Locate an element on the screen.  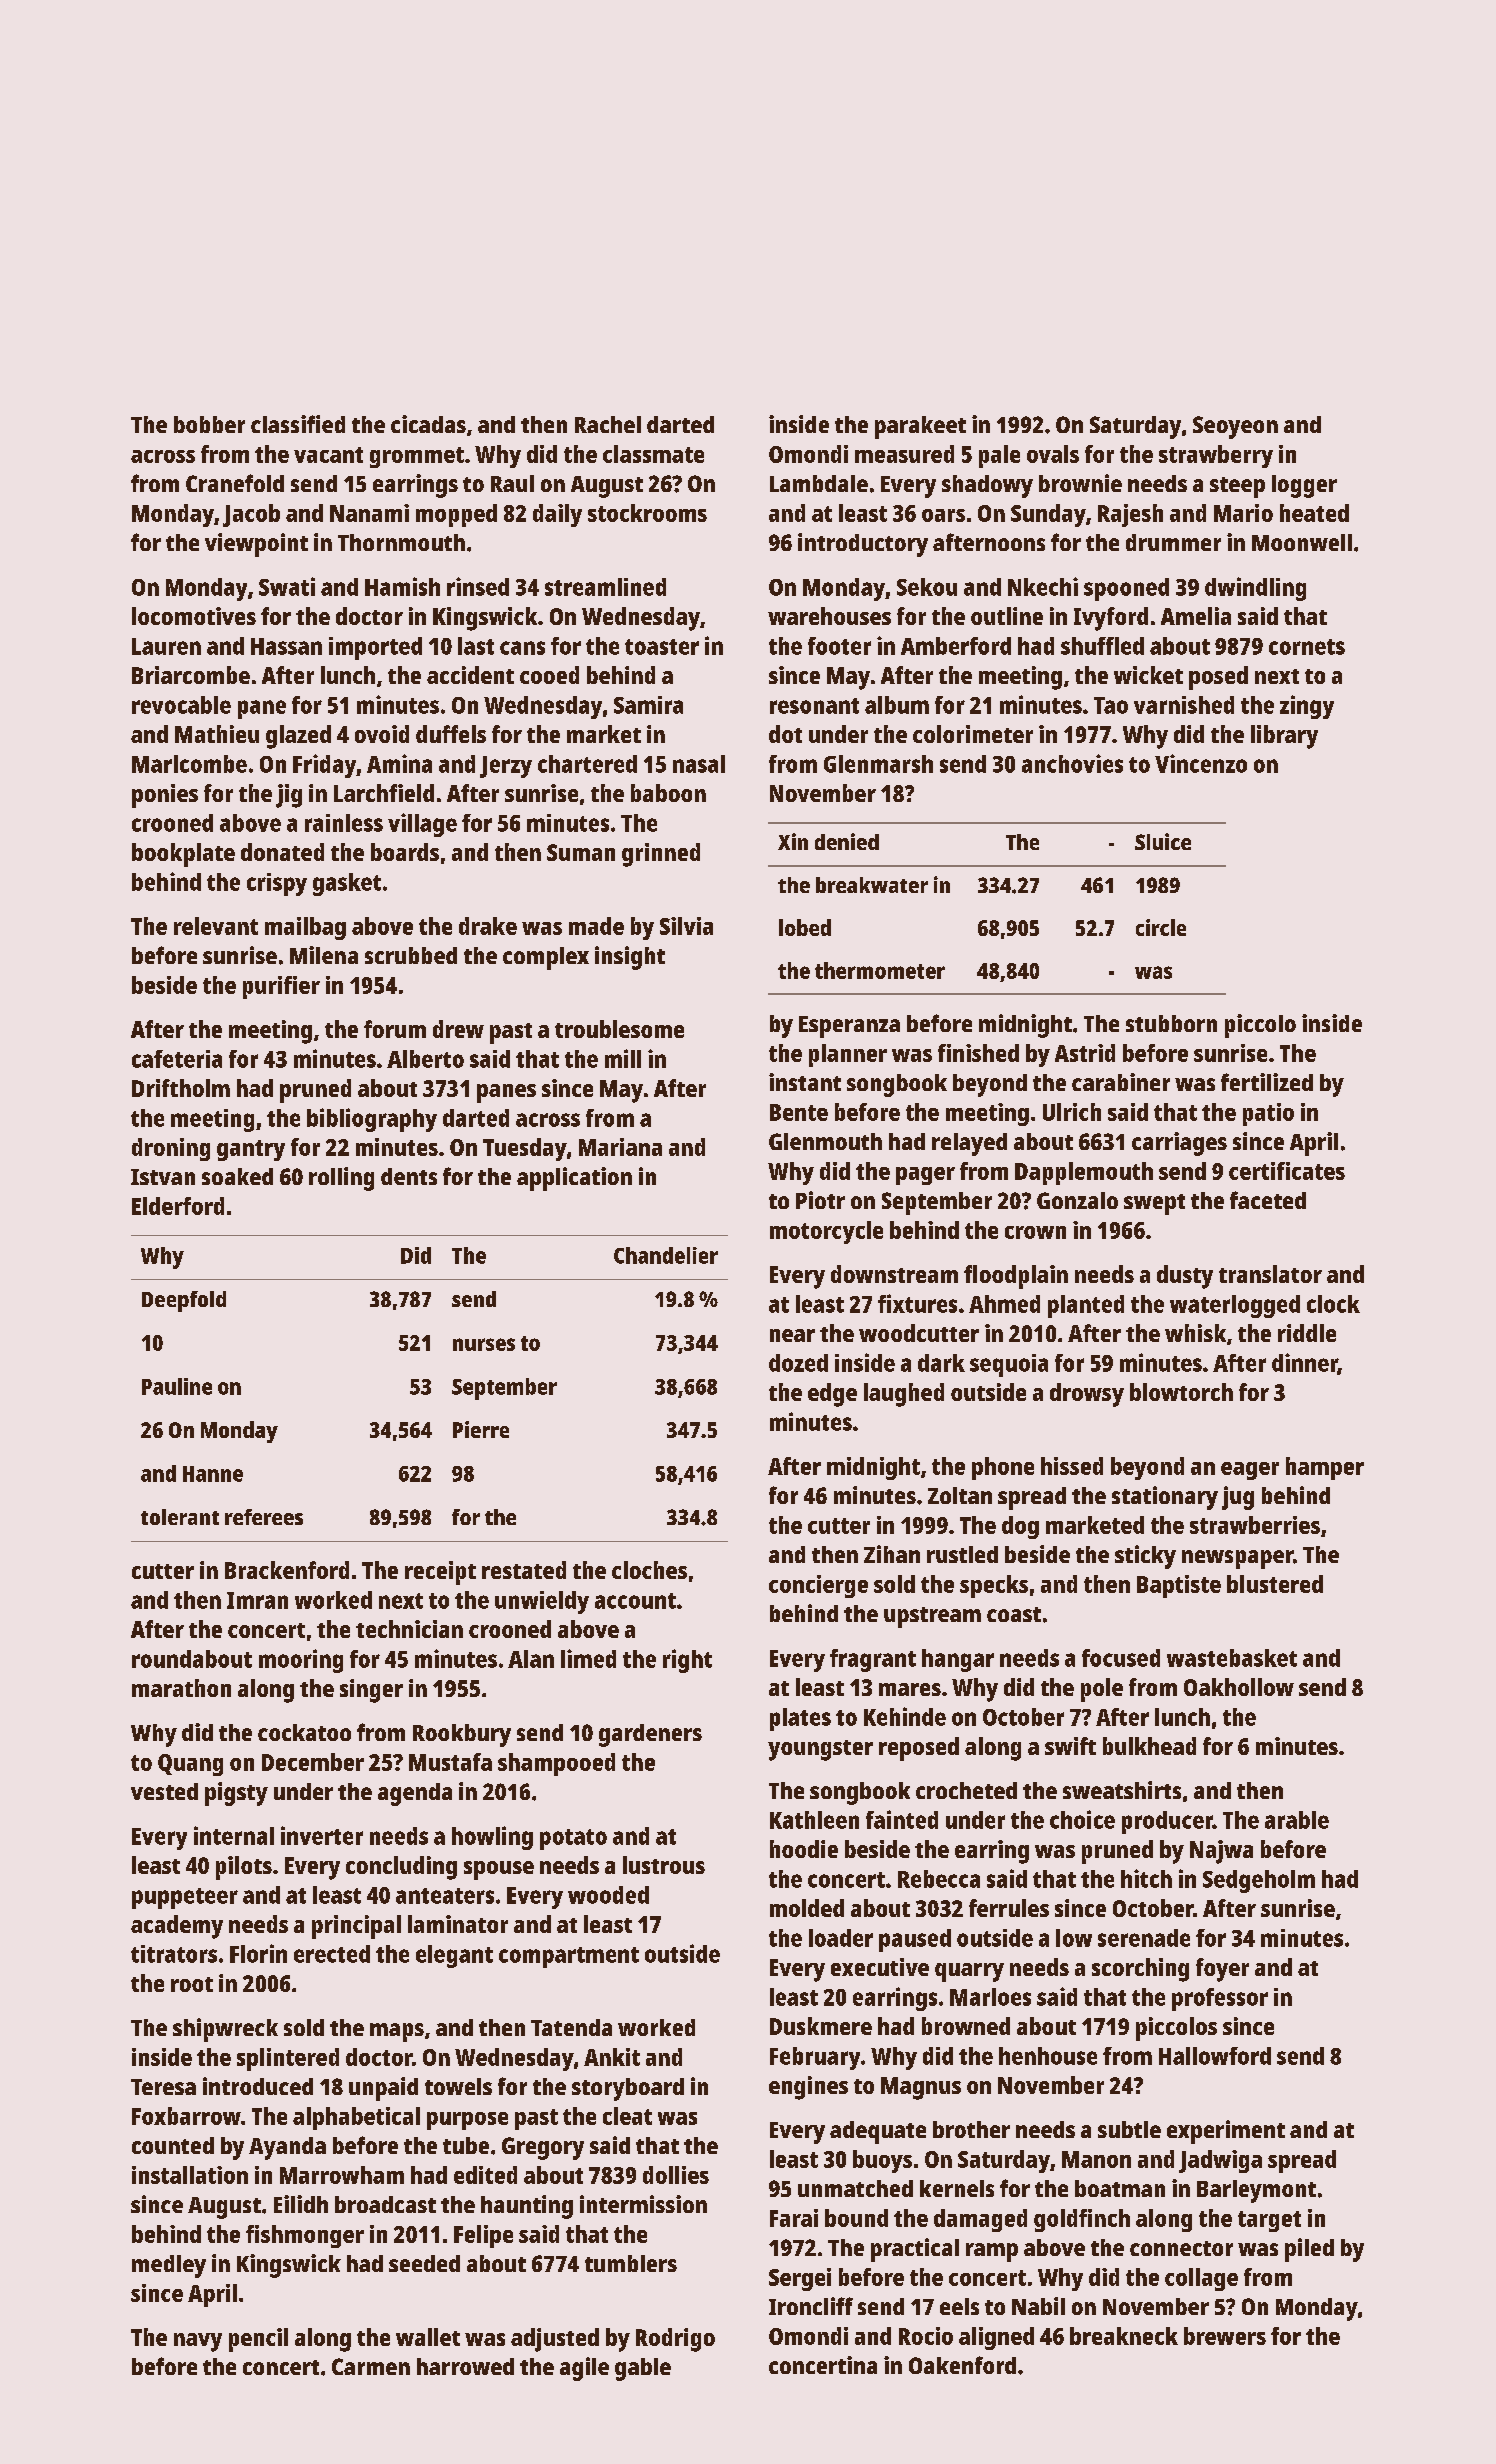
gable is located at coordinates (643, 2369).
